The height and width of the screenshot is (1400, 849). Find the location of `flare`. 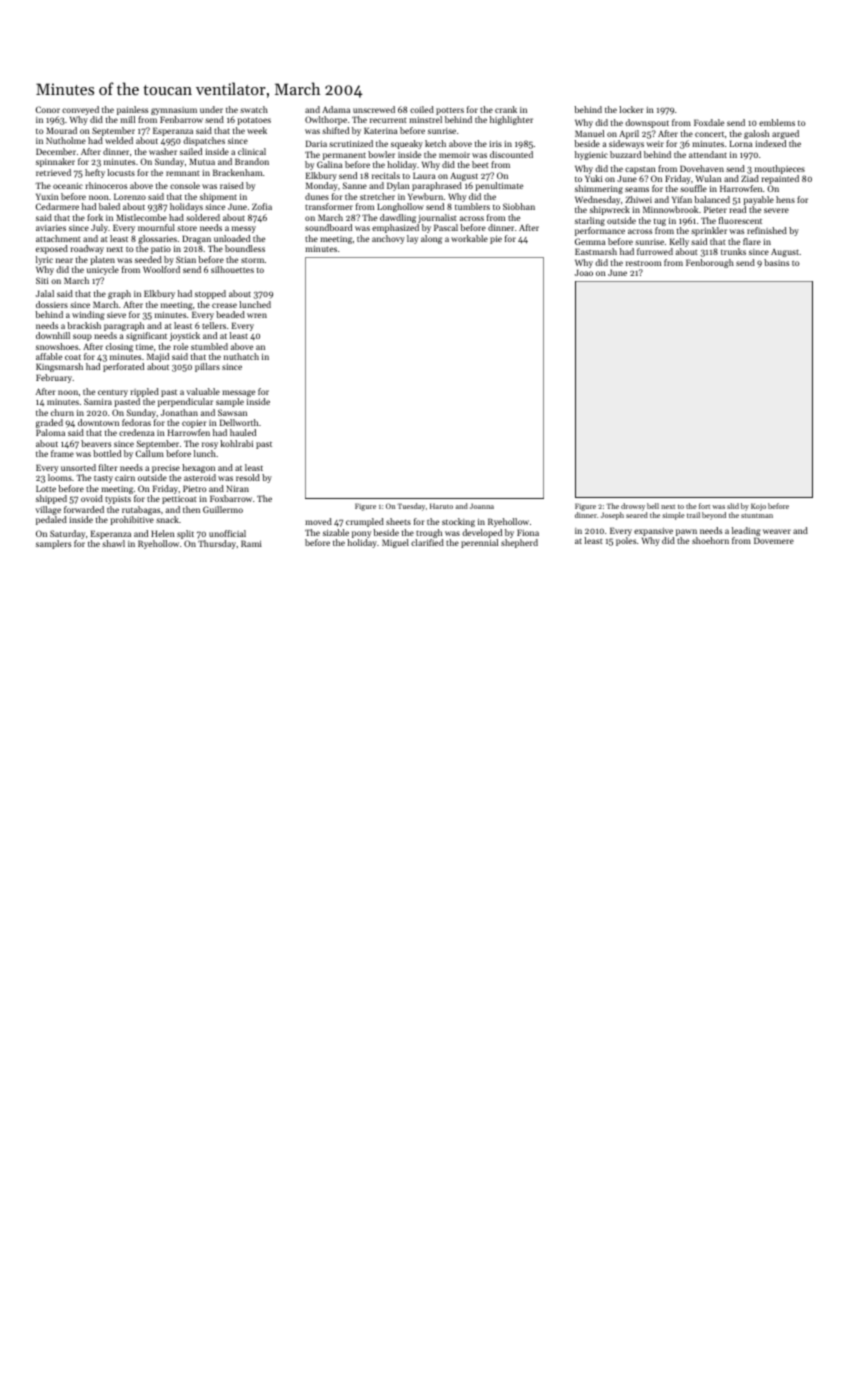

flare is located at coordinates (752, 241).
